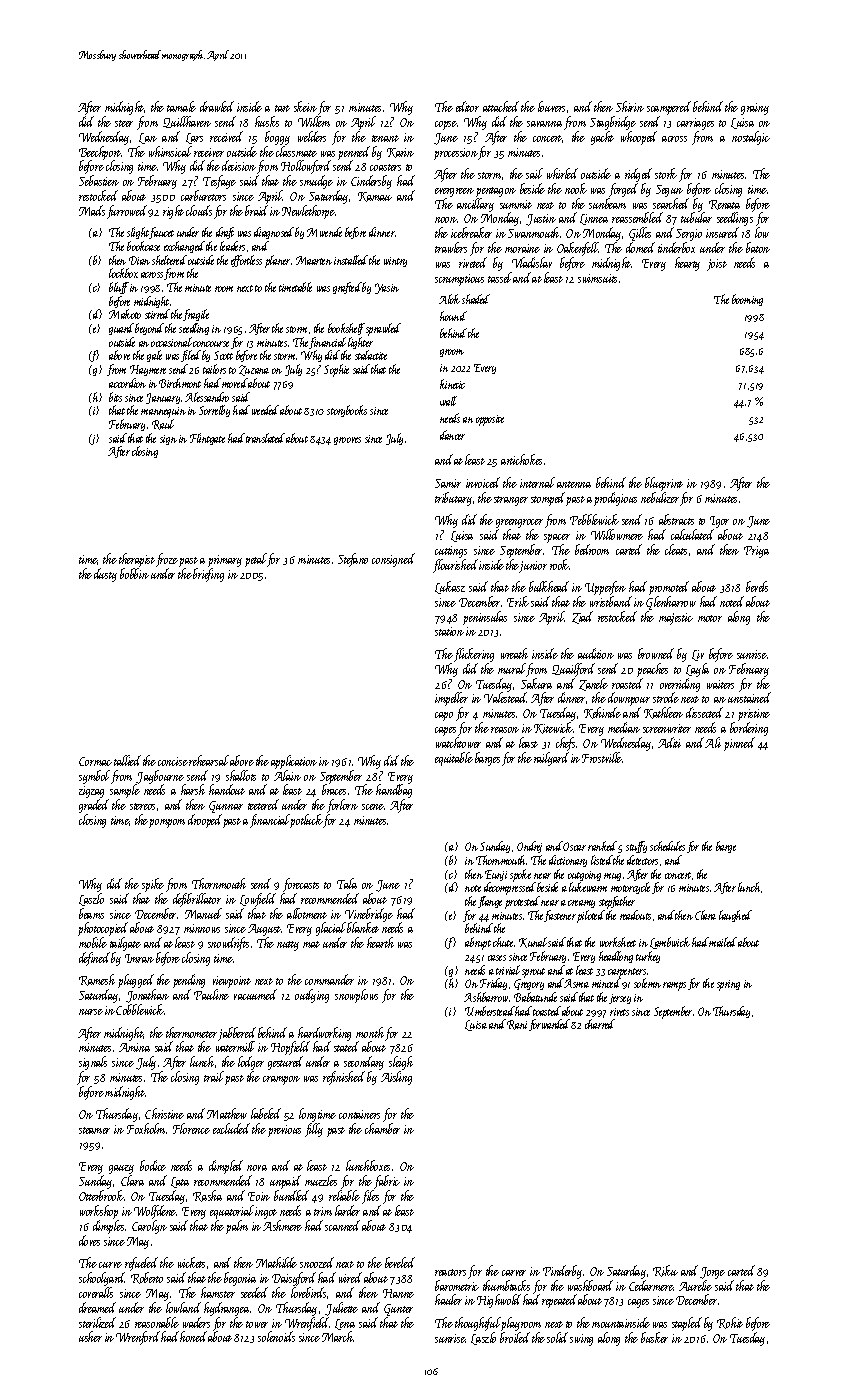 Image resolution: width=849 pixels, height=1400 pixels. I want to click on dimples, so click(108, 1227).
